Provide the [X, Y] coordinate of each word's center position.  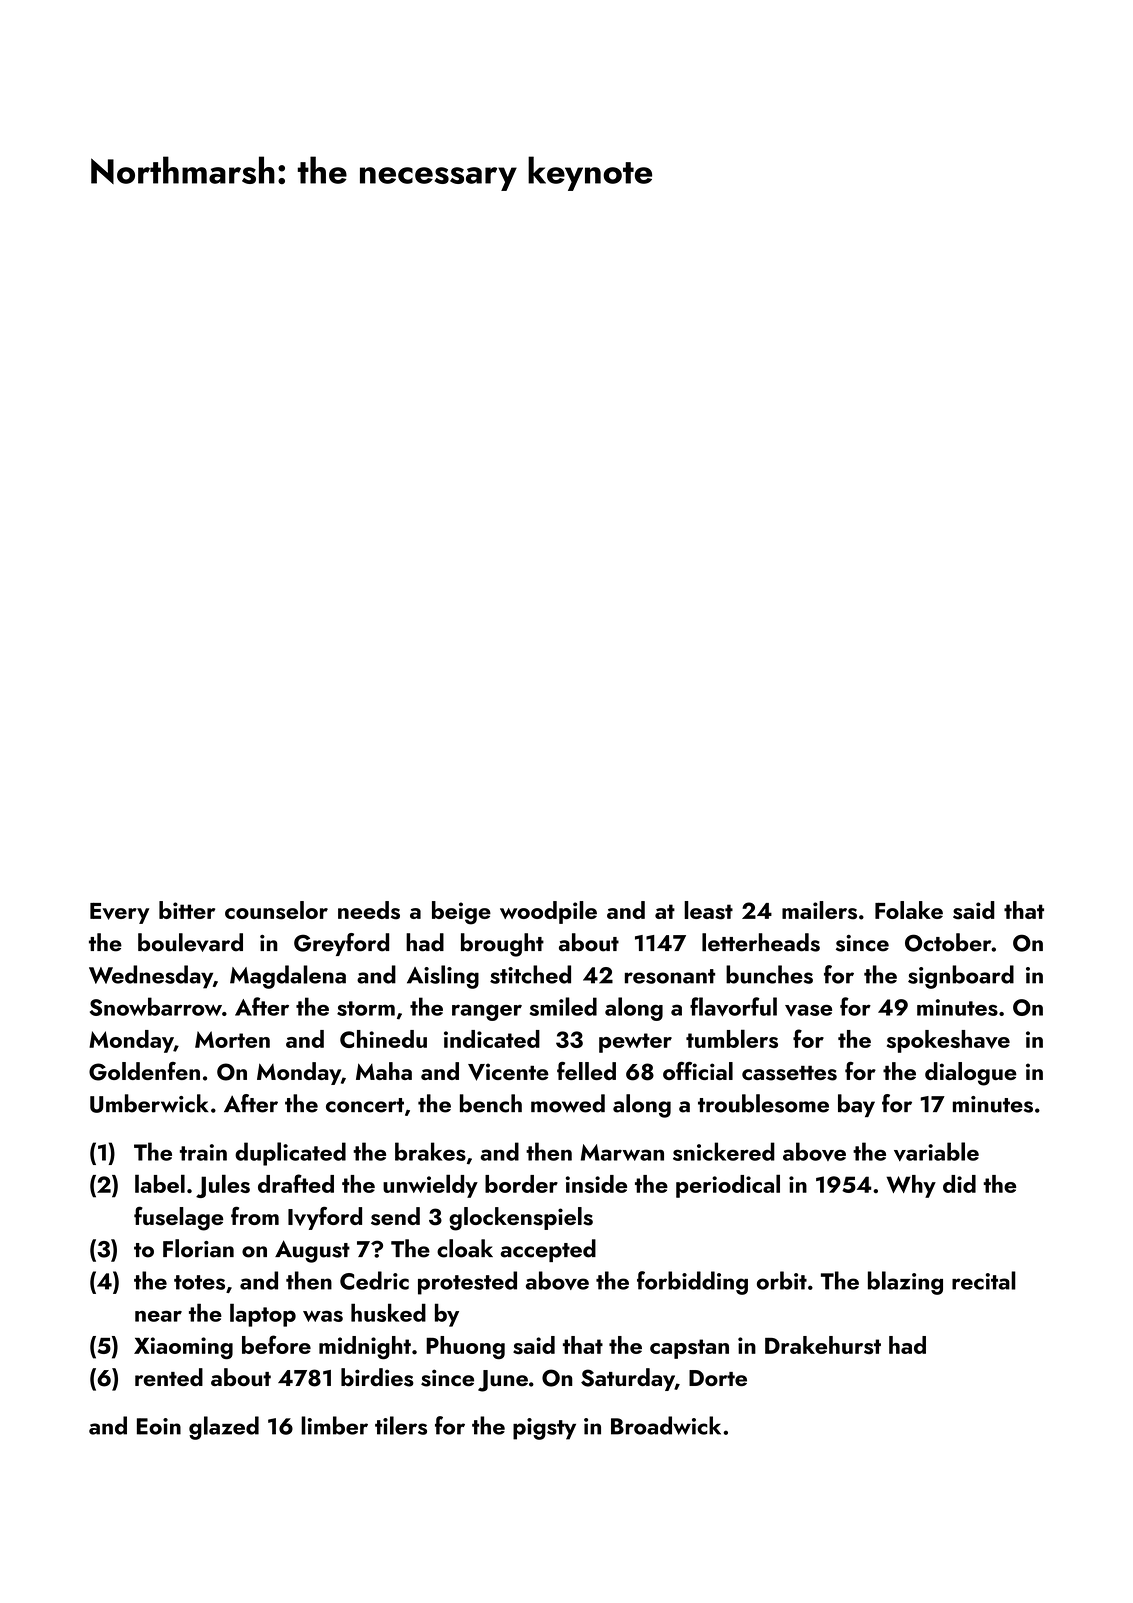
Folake [909, 910]
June [503, 1381]
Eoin [159, 1426]
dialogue [971, 1074]
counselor [276, 910]
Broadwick [666, 1425]
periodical [728, 1186]
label [160, 1183]
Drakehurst [823, 1345]
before [276, 1344]
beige [461, 913]
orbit [782, 1280]
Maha [384, 1071]
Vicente [508, 1072]
